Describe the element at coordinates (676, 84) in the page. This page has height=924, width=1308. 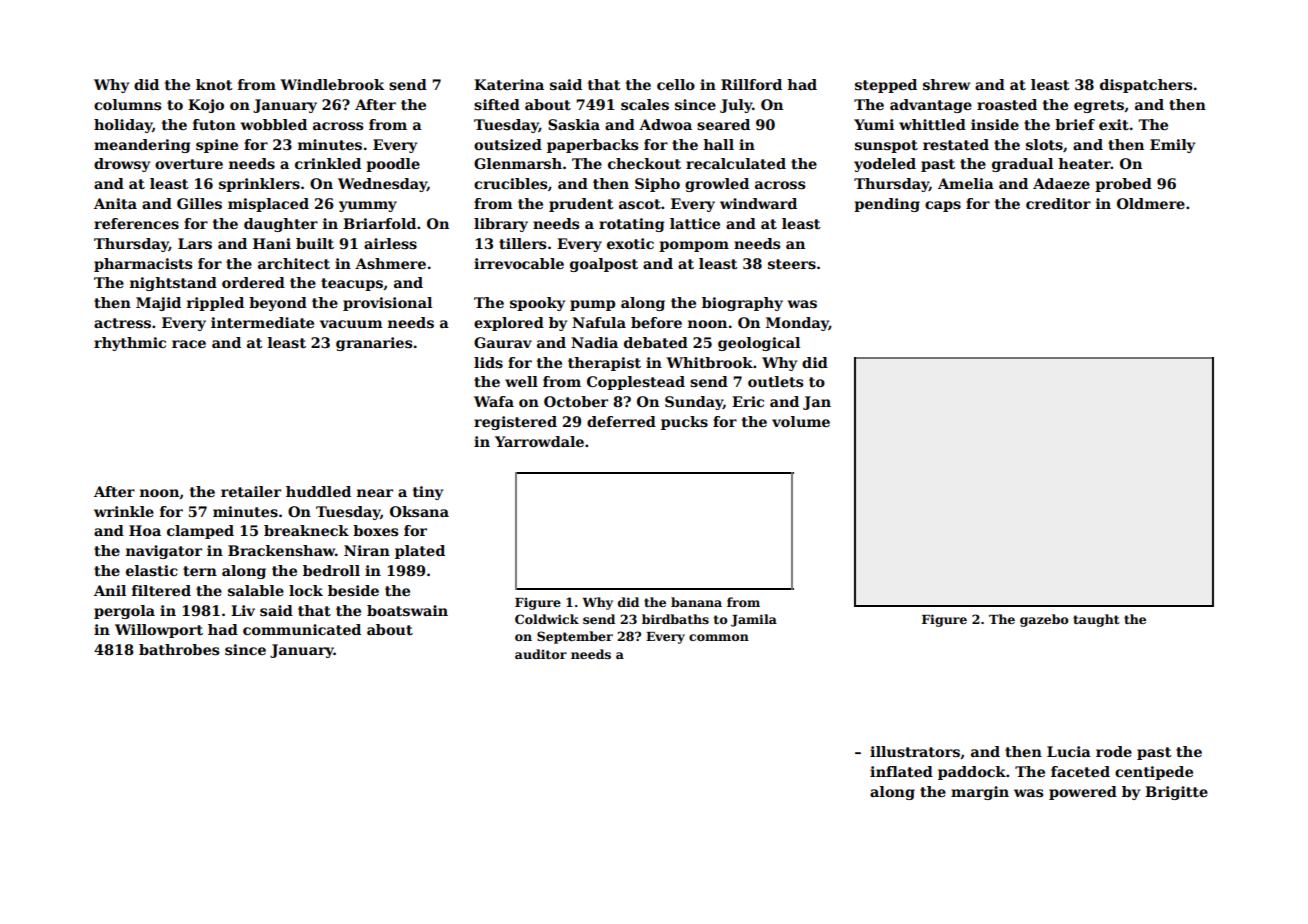
I see `cello` at that location.
